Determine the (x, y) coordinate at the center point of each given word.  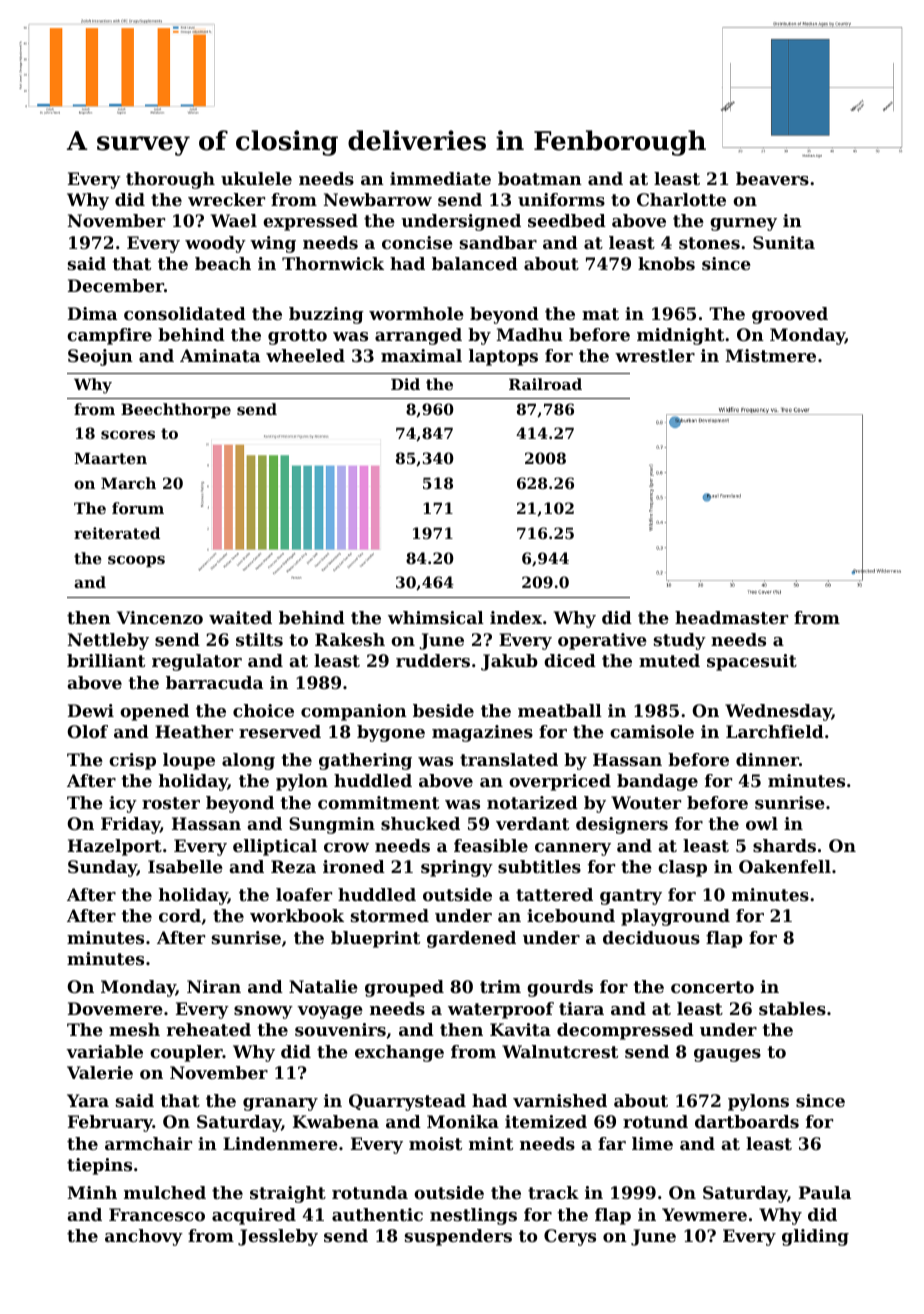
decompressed (625, 1031)
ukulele (256, 178)
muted (669, 660)
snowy (263, 1012)
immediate (440, 178)
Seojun (100, 357)
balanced (475, 263)
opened (154, 712)
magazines (482, 733)
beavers (772, 178)
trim (500, 986)
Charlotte (681, 199)
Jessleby (278, 1237)
